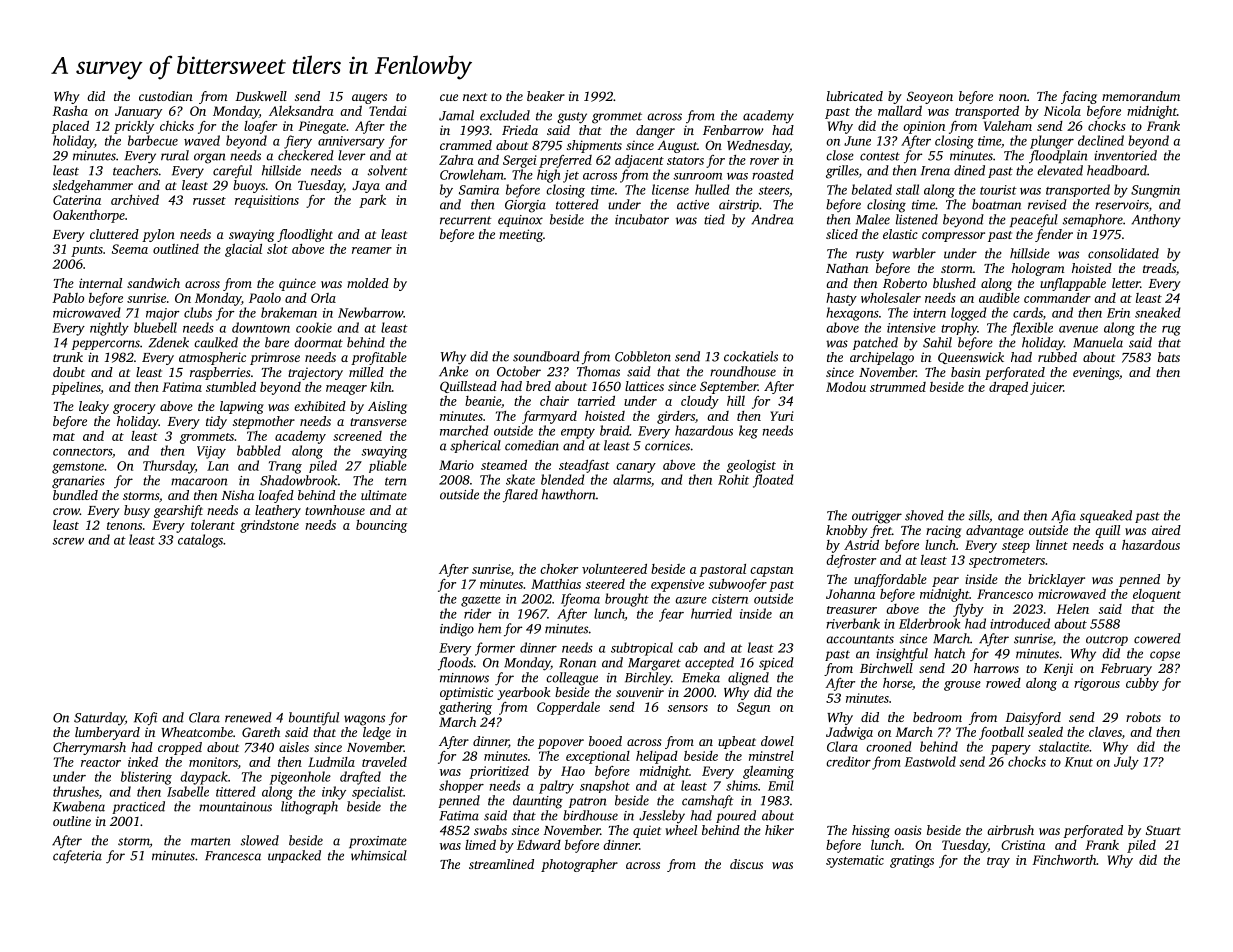 The width and height of the screenshot is (1233, 952). What do you see at coordinates (1013, 97) in the screenshot?
I see `noon` at bounding box center [1013, 97].
